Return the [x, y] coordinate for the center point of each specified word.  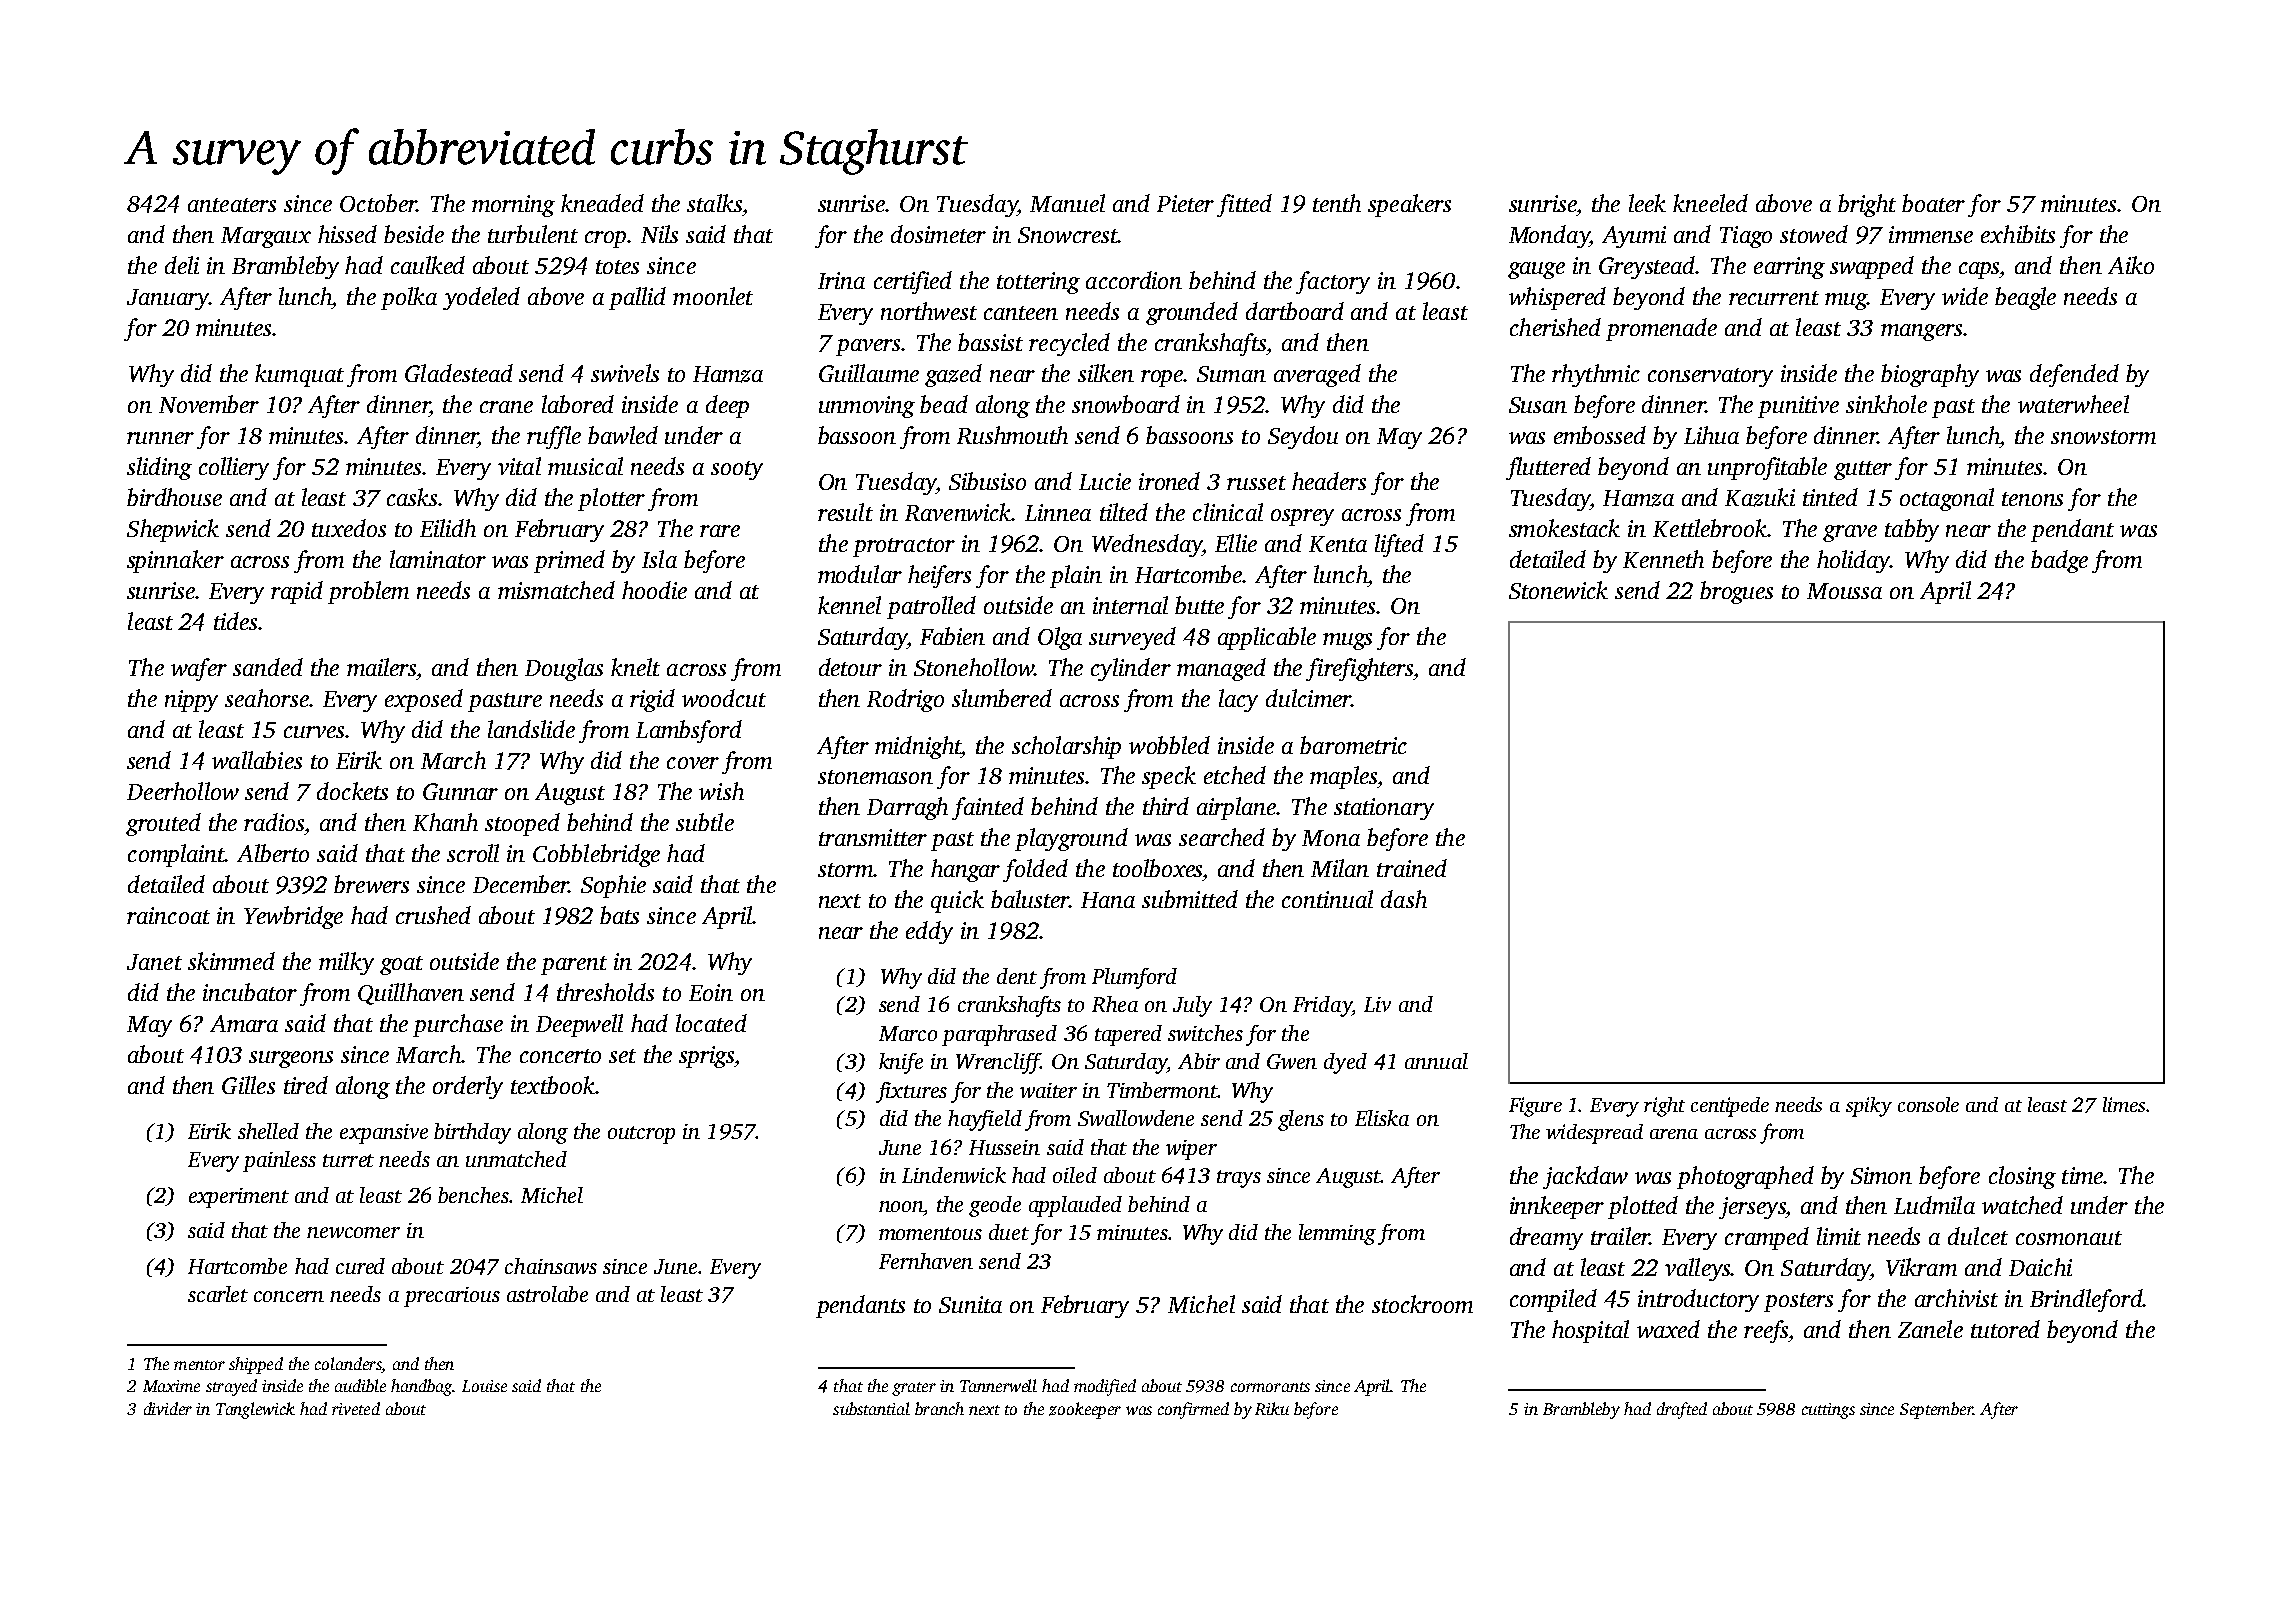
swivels [625, 373]
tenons [2032, 499]
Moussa [1844, 591]
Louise [484, 1386]
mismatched [556, 590]
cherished [1555, 327]
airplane [1237, 808]
